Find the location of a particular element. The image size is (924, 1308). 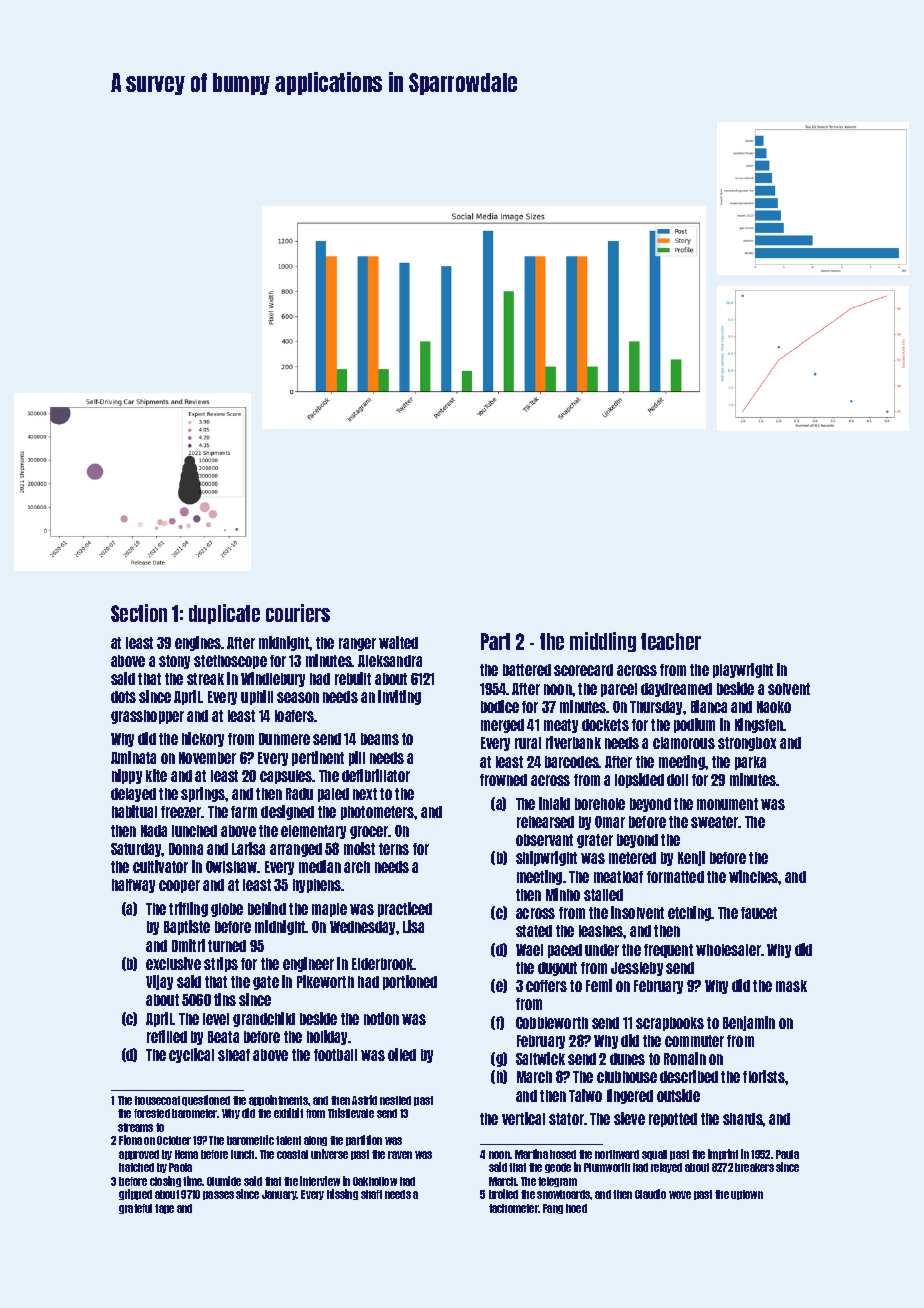

terns is located at coordinates (394, 849).
